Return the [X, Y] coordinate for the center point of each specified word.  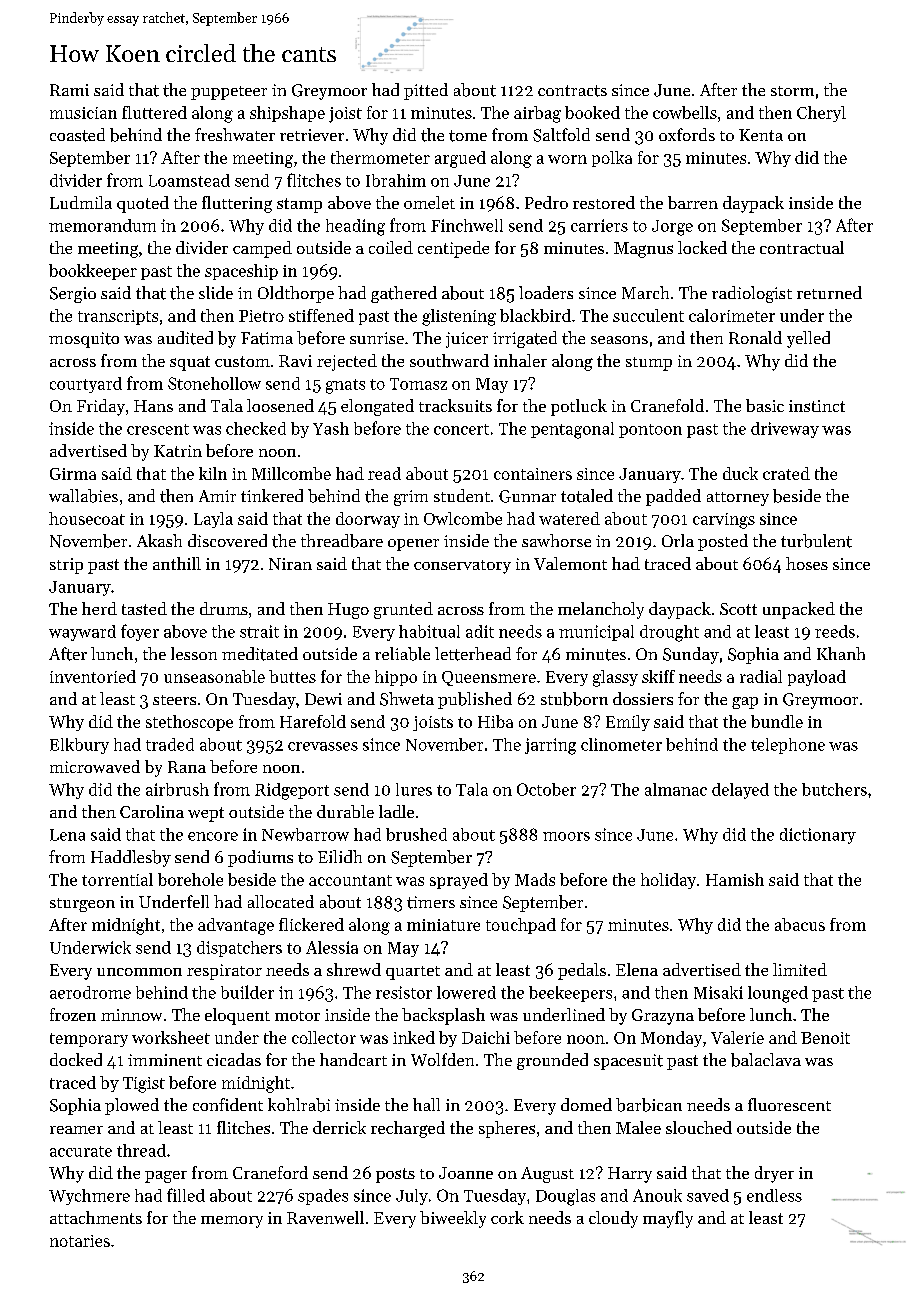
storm [792, 91]
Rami [69, 90]
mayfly [668, 1219]
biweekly [453, 1219]
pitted [426, 91]
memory [232, 1222]
